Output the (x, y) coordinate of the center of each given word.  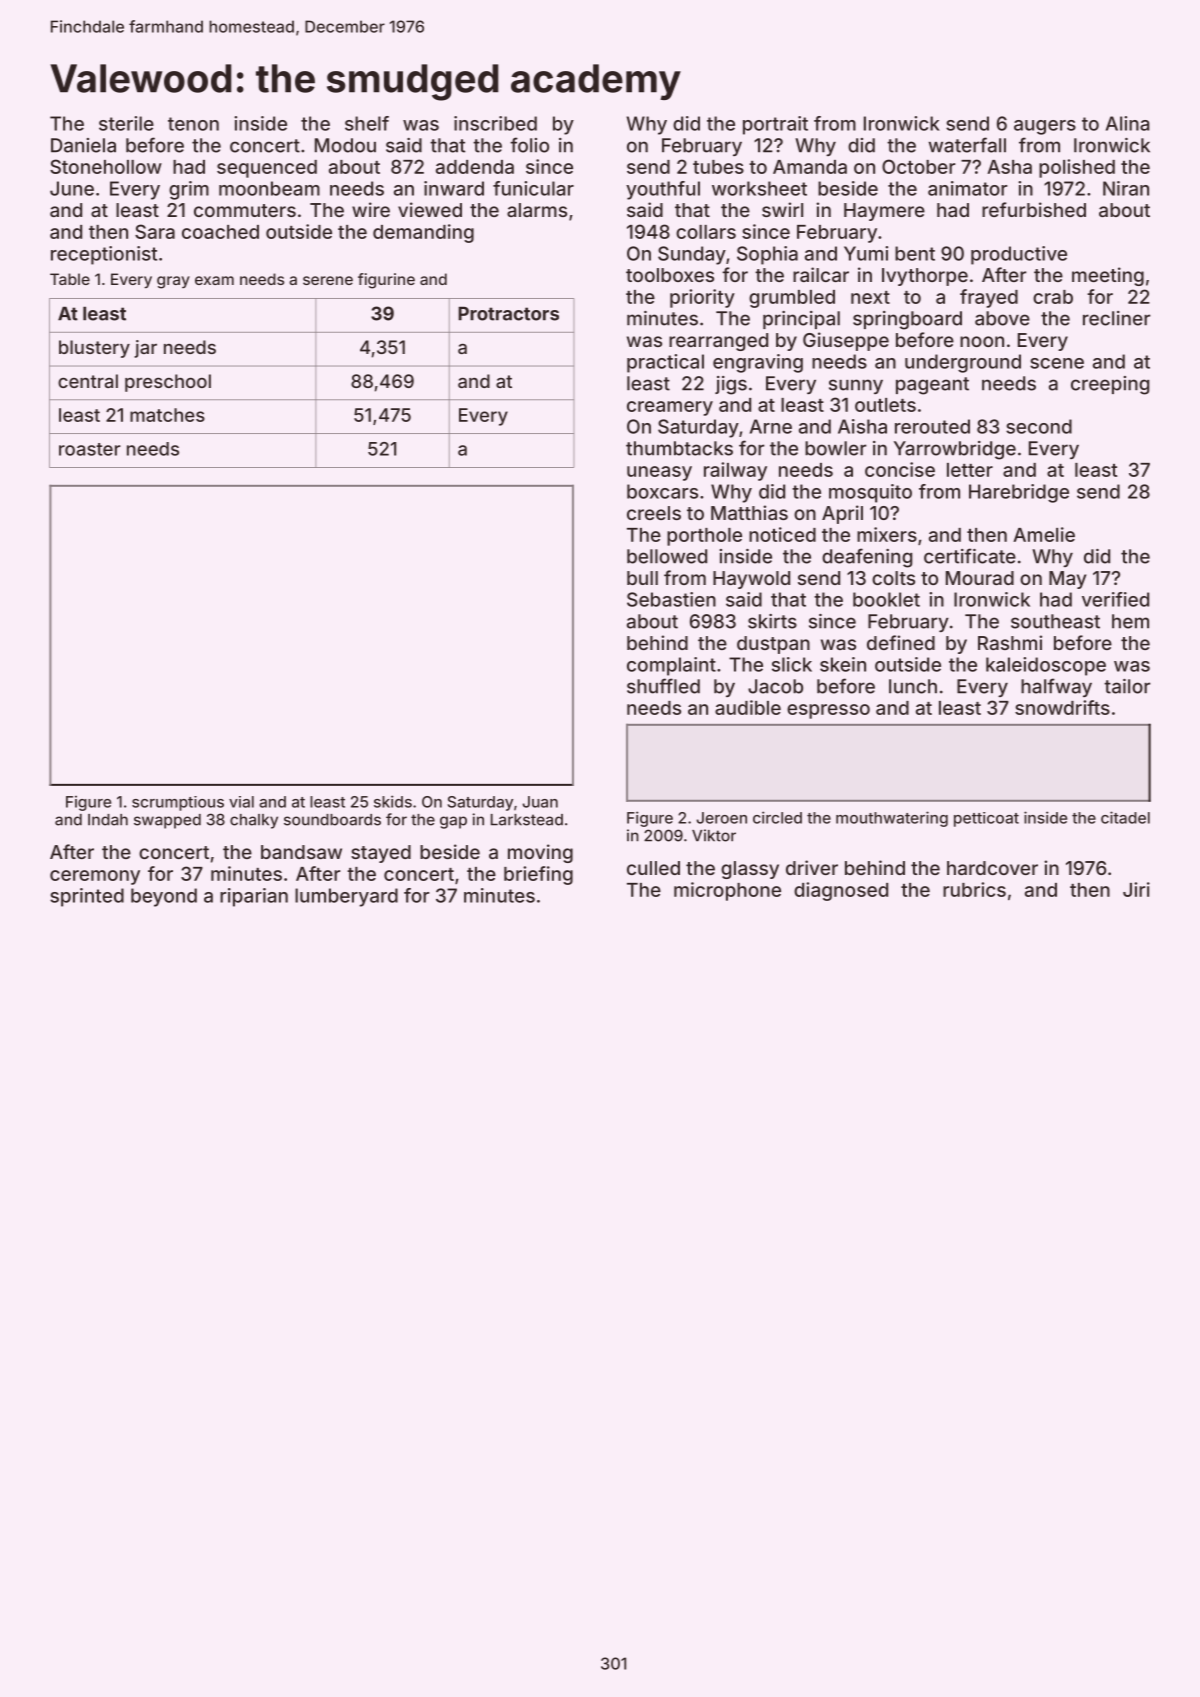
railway (735, 471)
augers (1045, 127)
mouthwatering (892, 819)
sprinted (87, 897)
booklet (886, 599)
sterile (126, 123)
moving (540, 853)
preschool (168, 383)
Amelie (1044, 534)
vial (241, 802)
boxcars (662, 491)
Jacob (775, 686)
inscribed (495, 123)
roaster (90, 449)
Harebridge (1019, 493)
